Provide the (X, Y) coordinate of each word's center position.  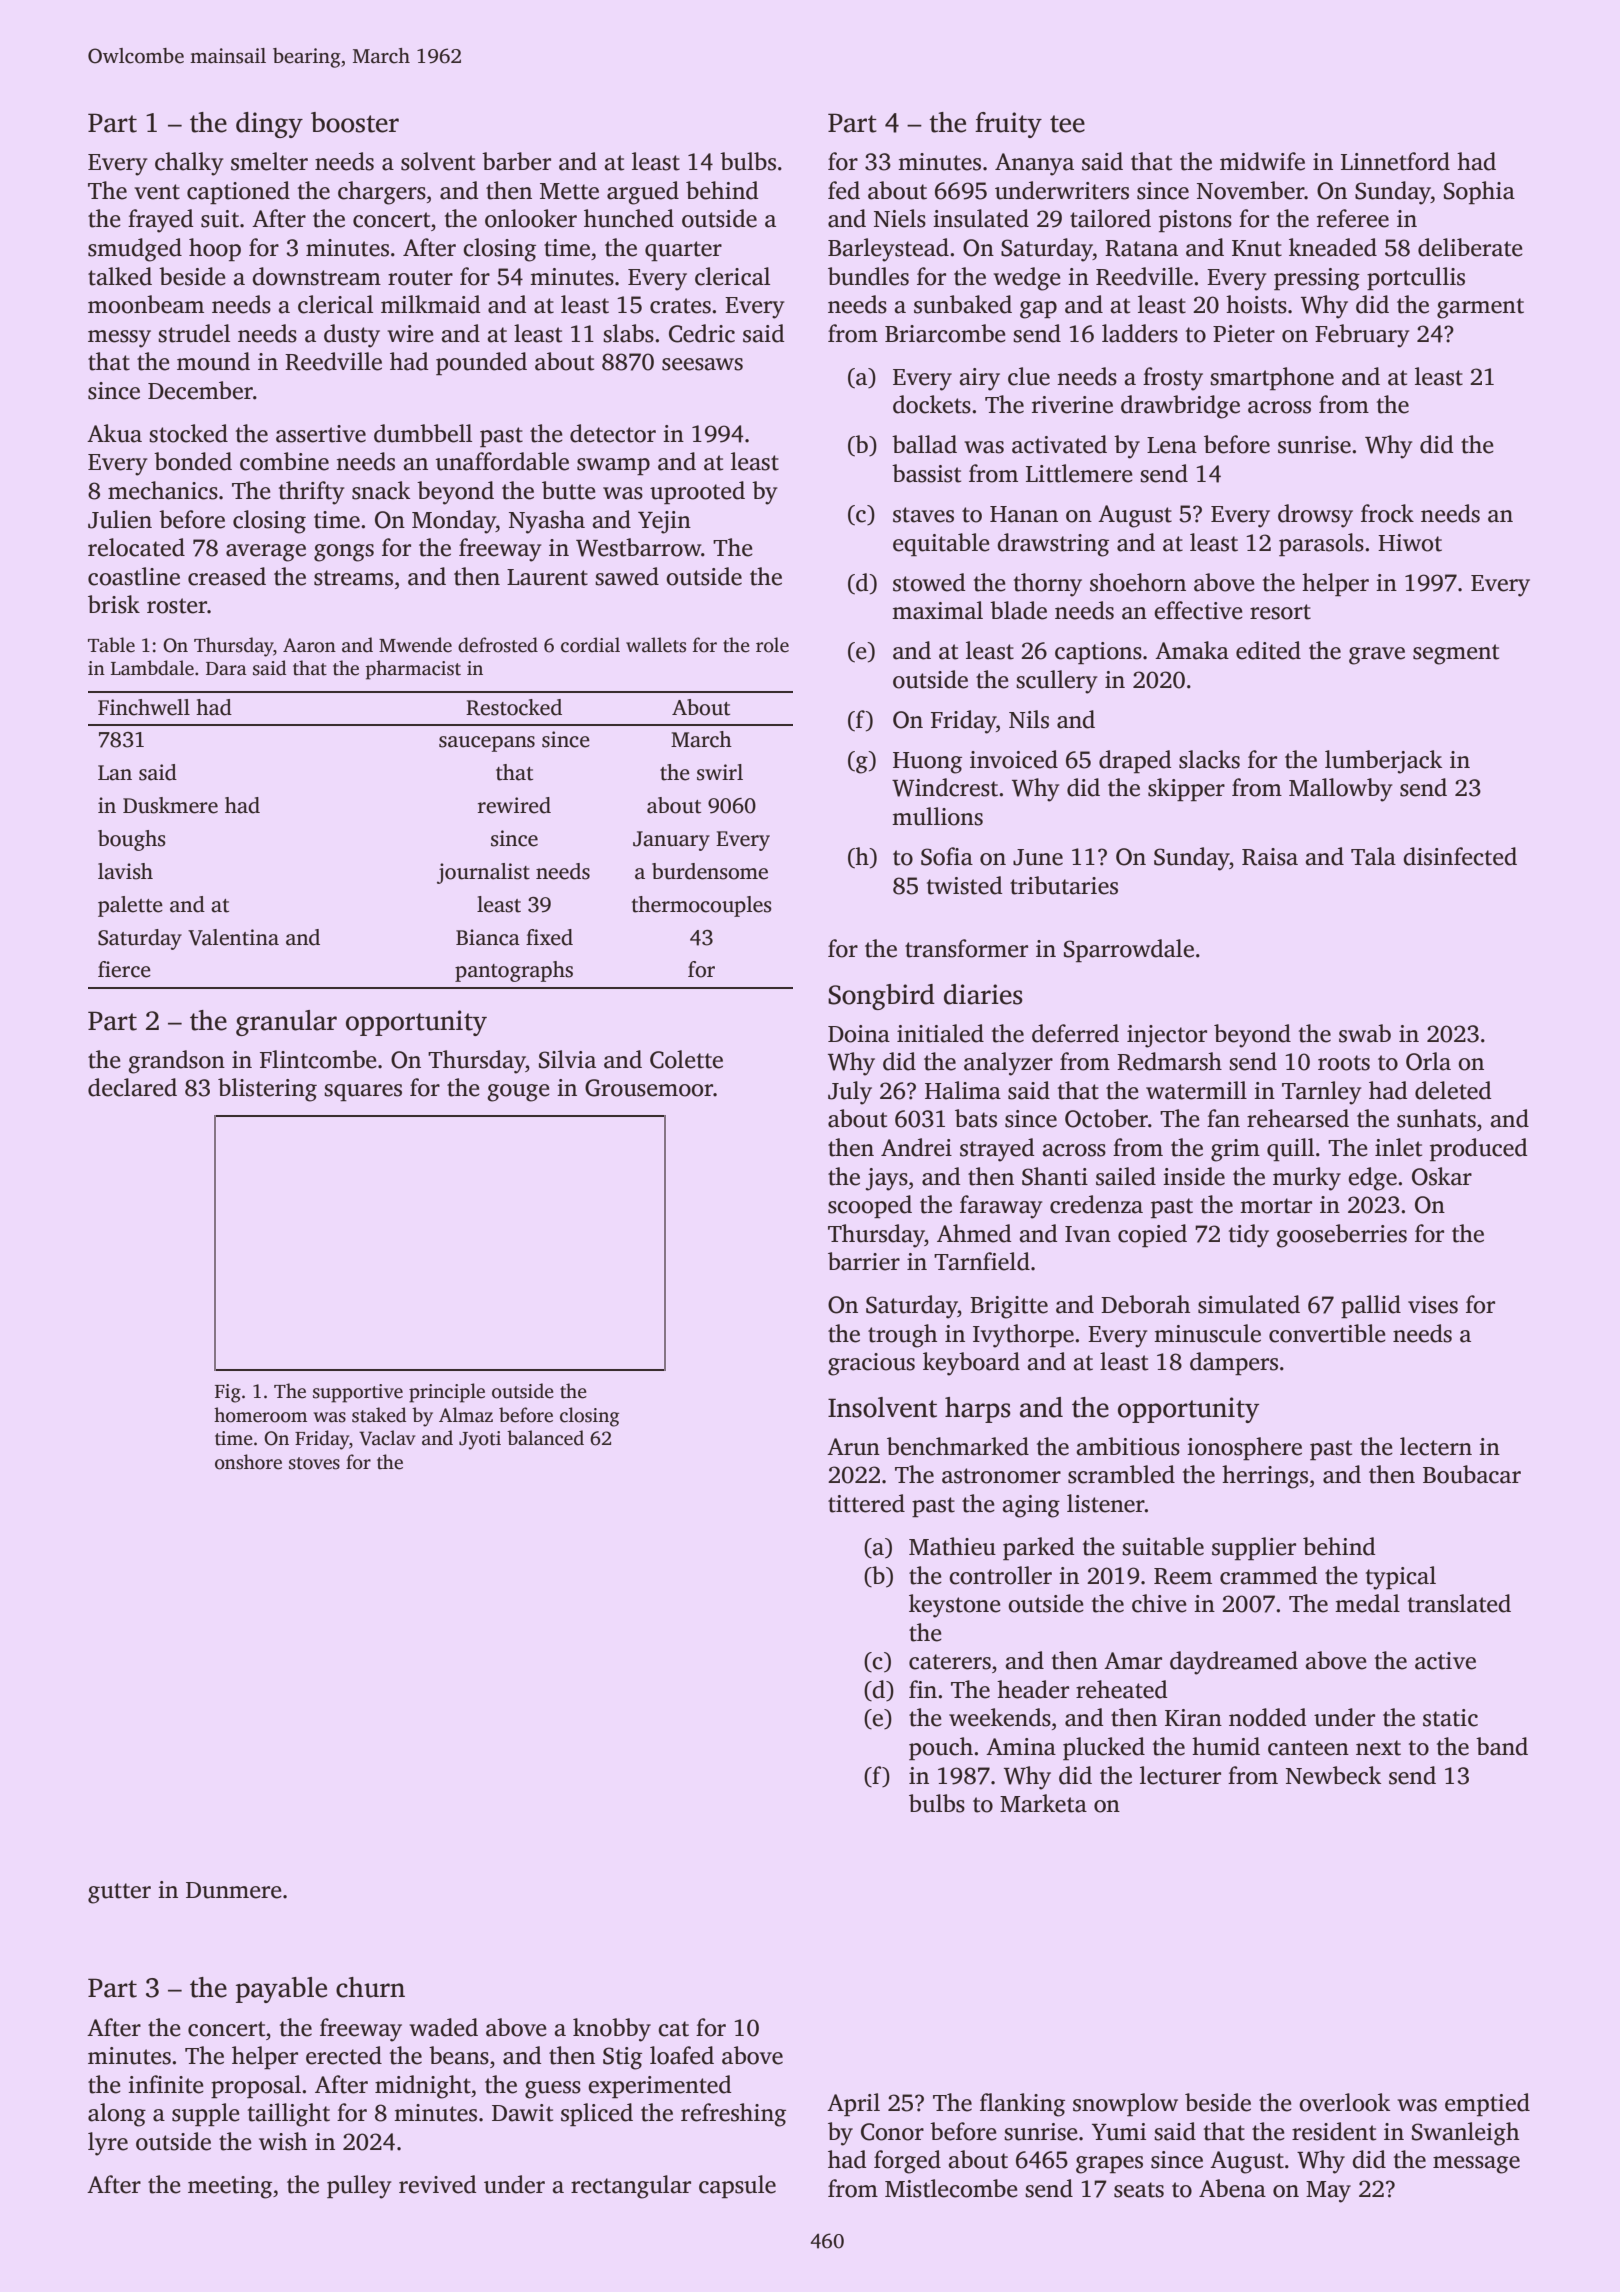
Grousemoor (649, 1088)
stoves (314, 1463)
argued (643, 193)
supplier (1254, 1548)
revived (437, 2184)
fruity (1008, 125)
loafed (682, 2055)
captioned (238, 192)
